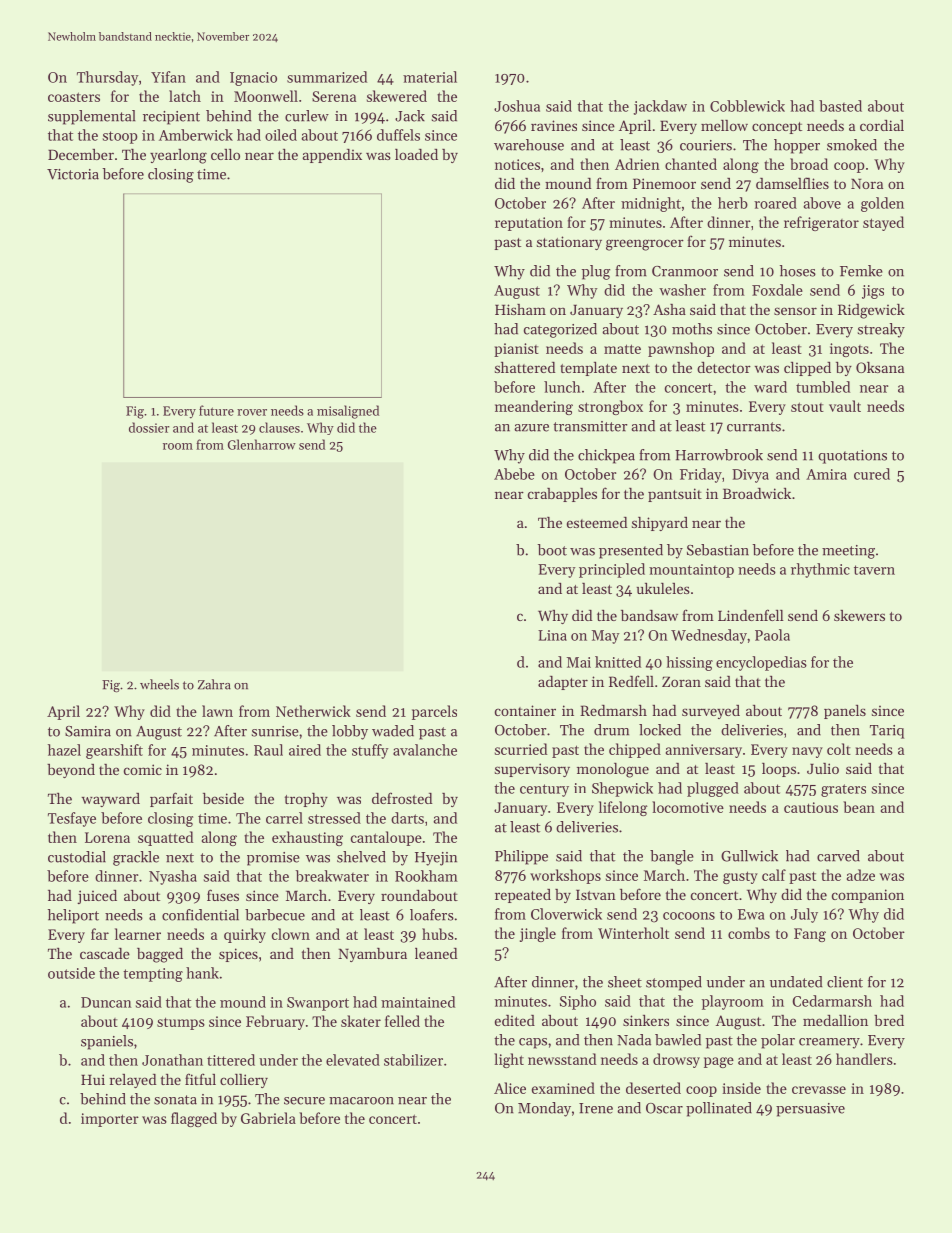 This image has height=1233, width=952. Describe the element at coordinates (194, 1119) in the image. I see `flagged` at that location.
